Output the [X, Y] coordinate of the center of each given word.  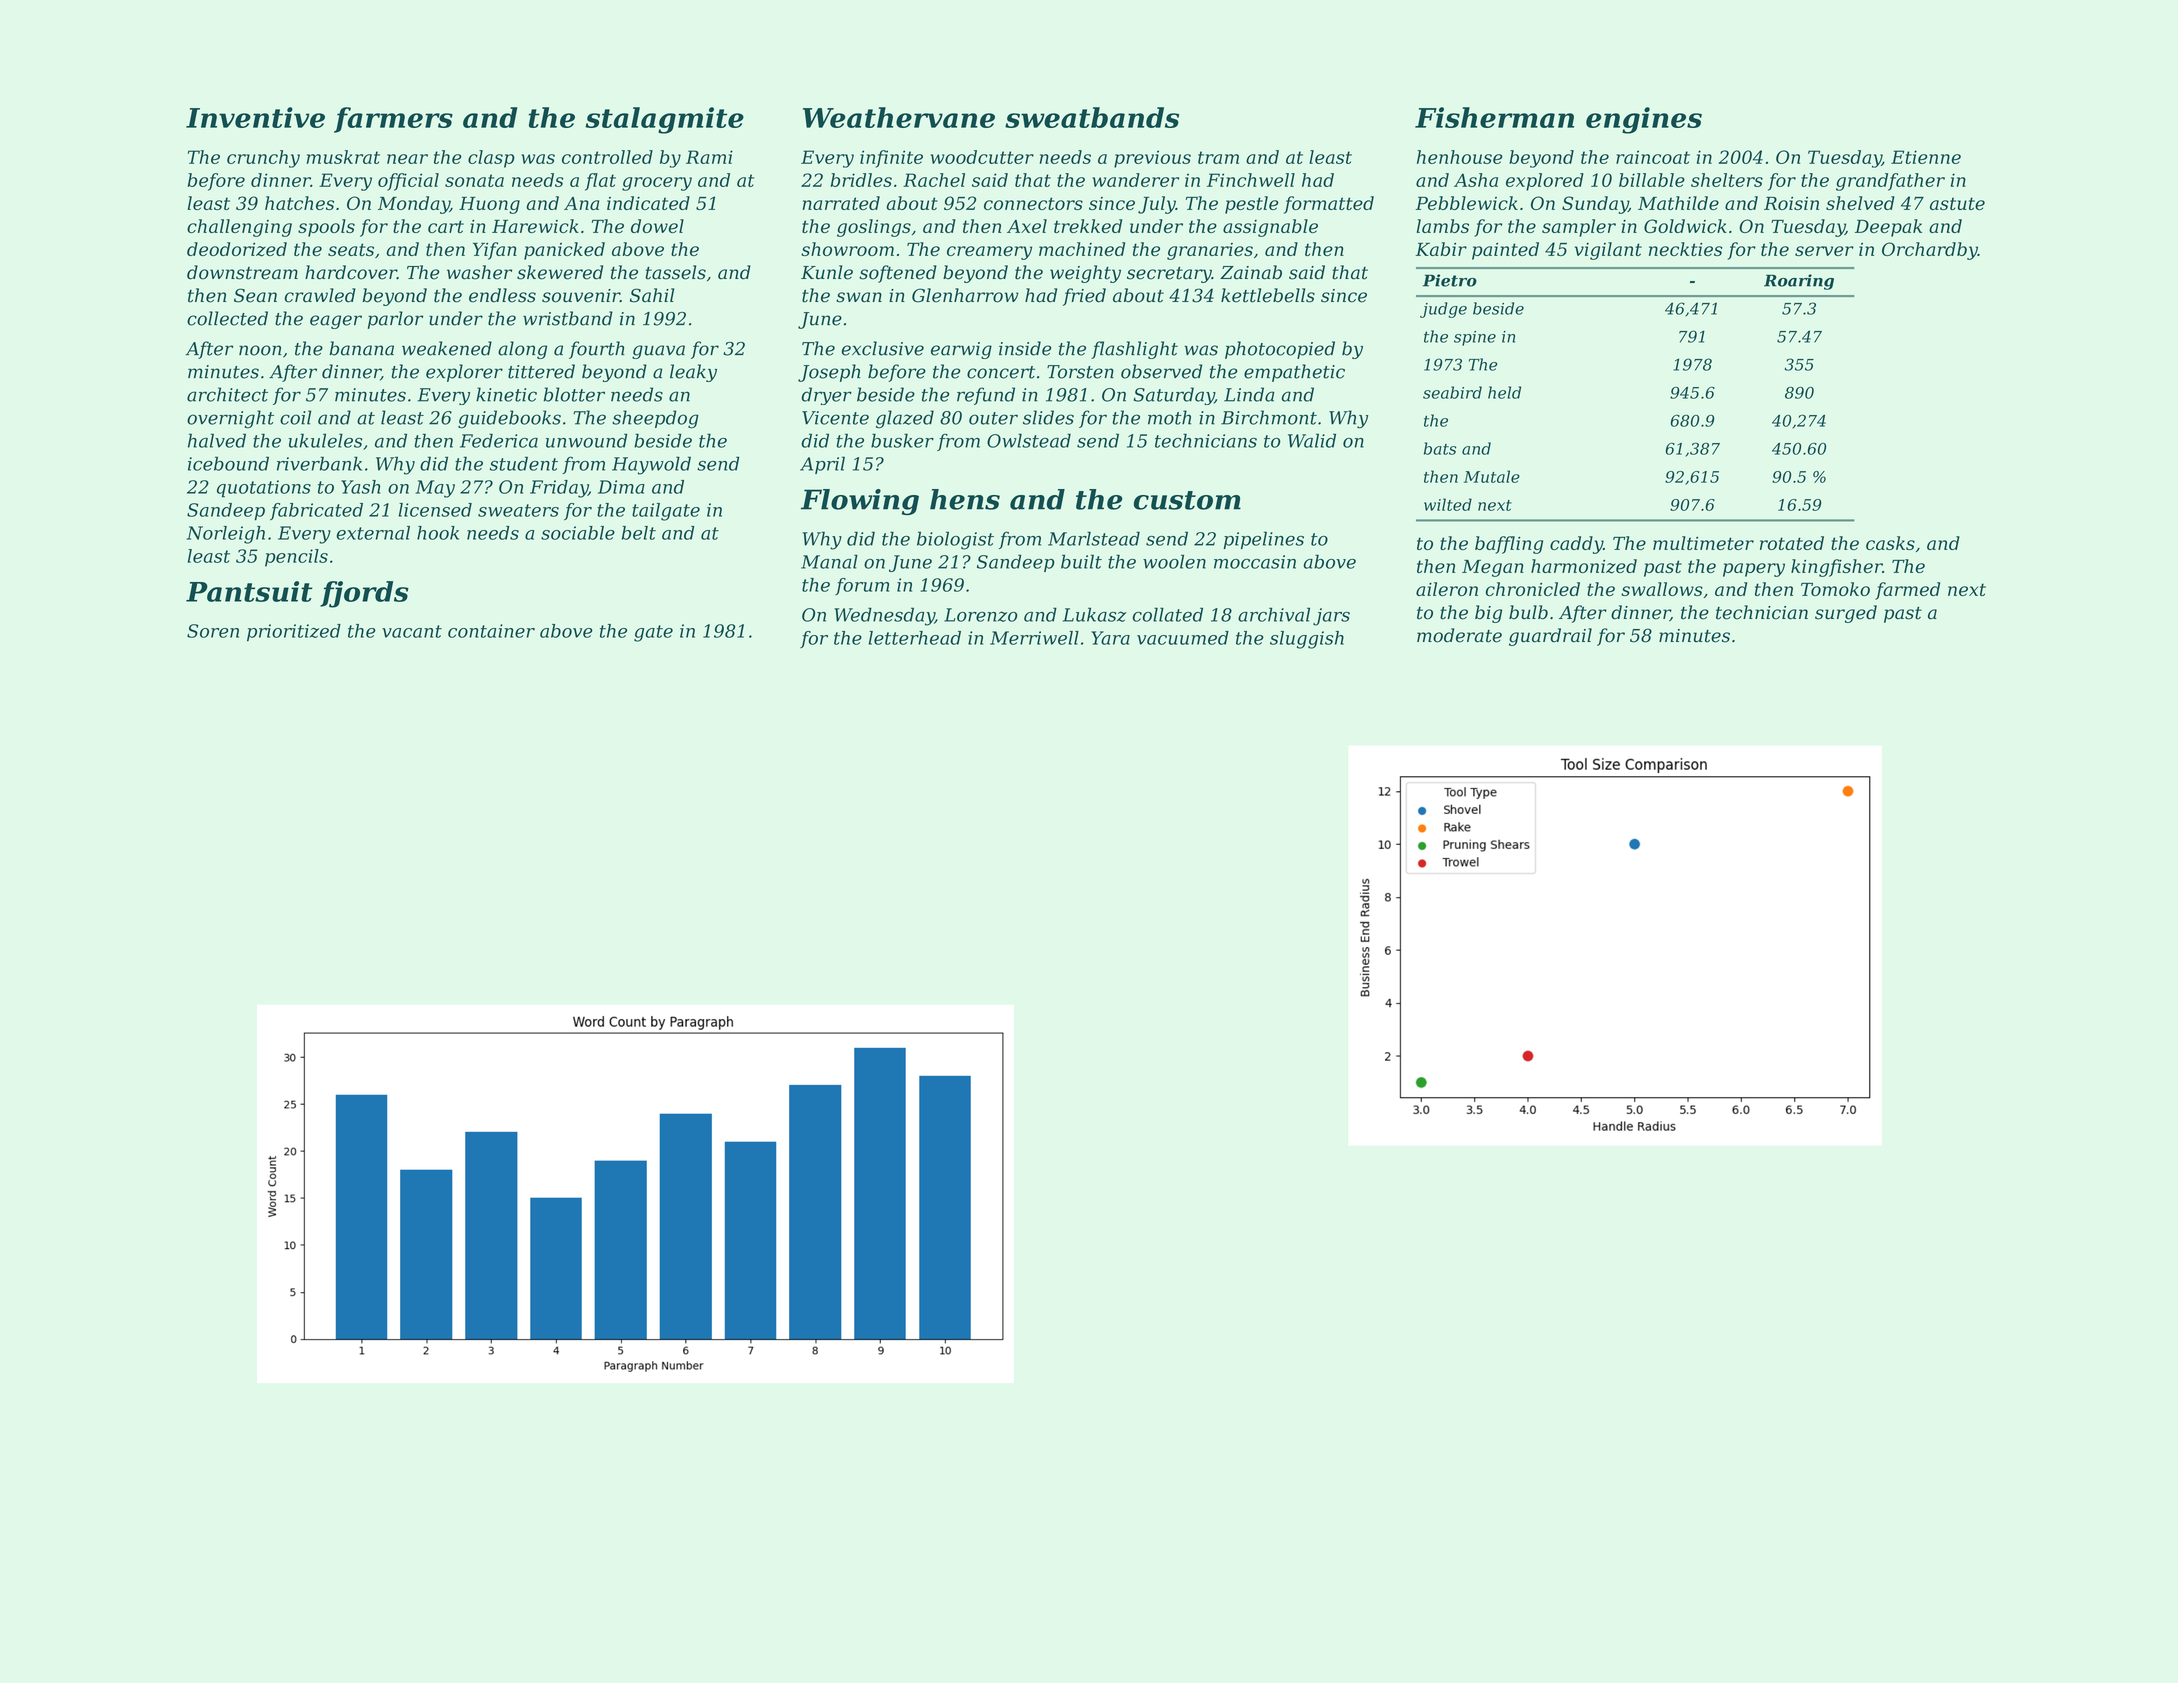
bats [1440, 448]
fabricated [316, 511]
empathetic [1294, 373]
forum [862, 586]
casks [1890, 543]
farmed [1907, 591]
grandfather [1890, 182]
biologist [955, 540]
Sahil [652, 295]
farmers [393, 120]
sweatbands [1092, 117]
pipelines [1263, 540]
